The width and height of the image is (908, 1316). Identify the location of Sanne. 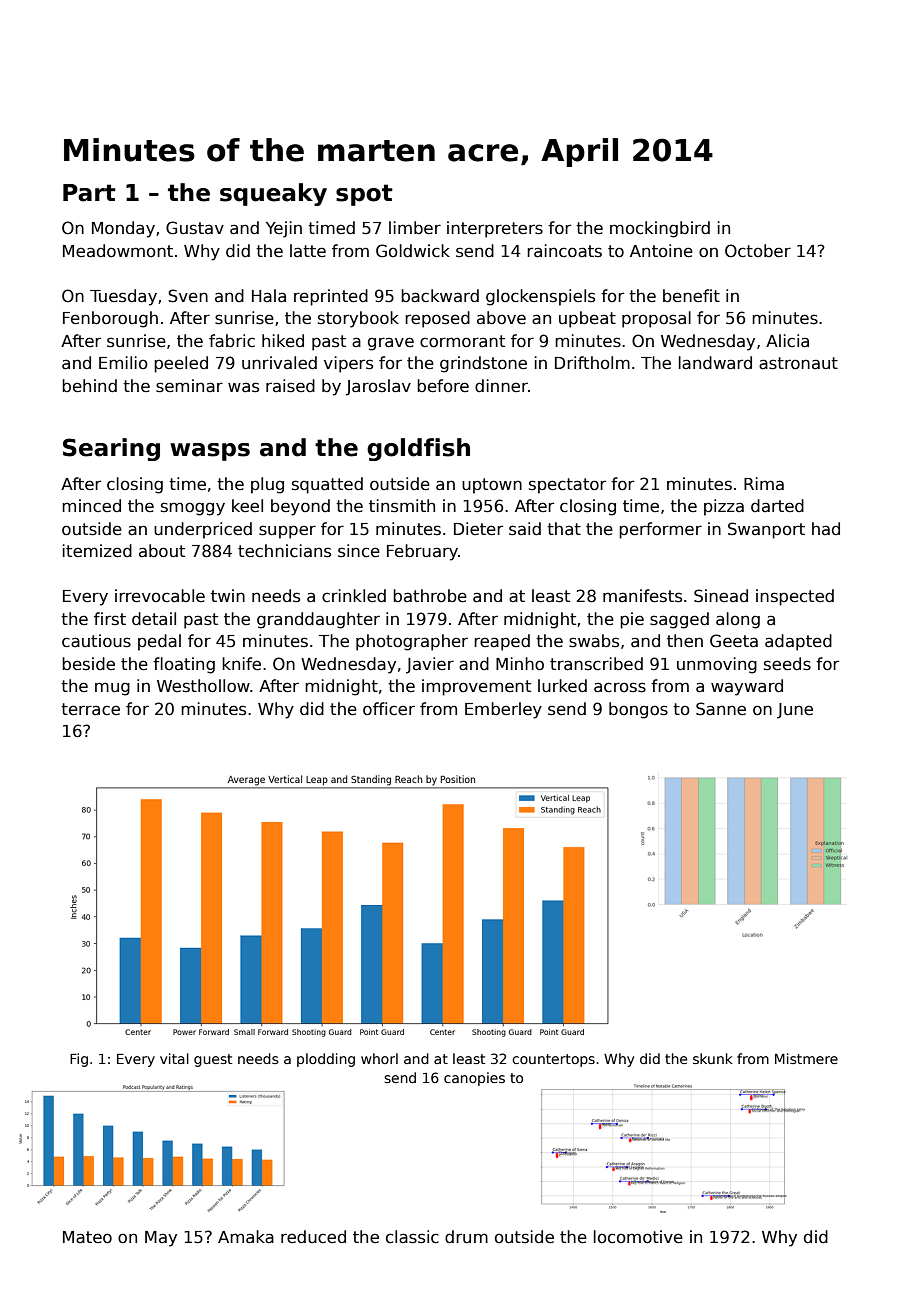
(721, 709).
